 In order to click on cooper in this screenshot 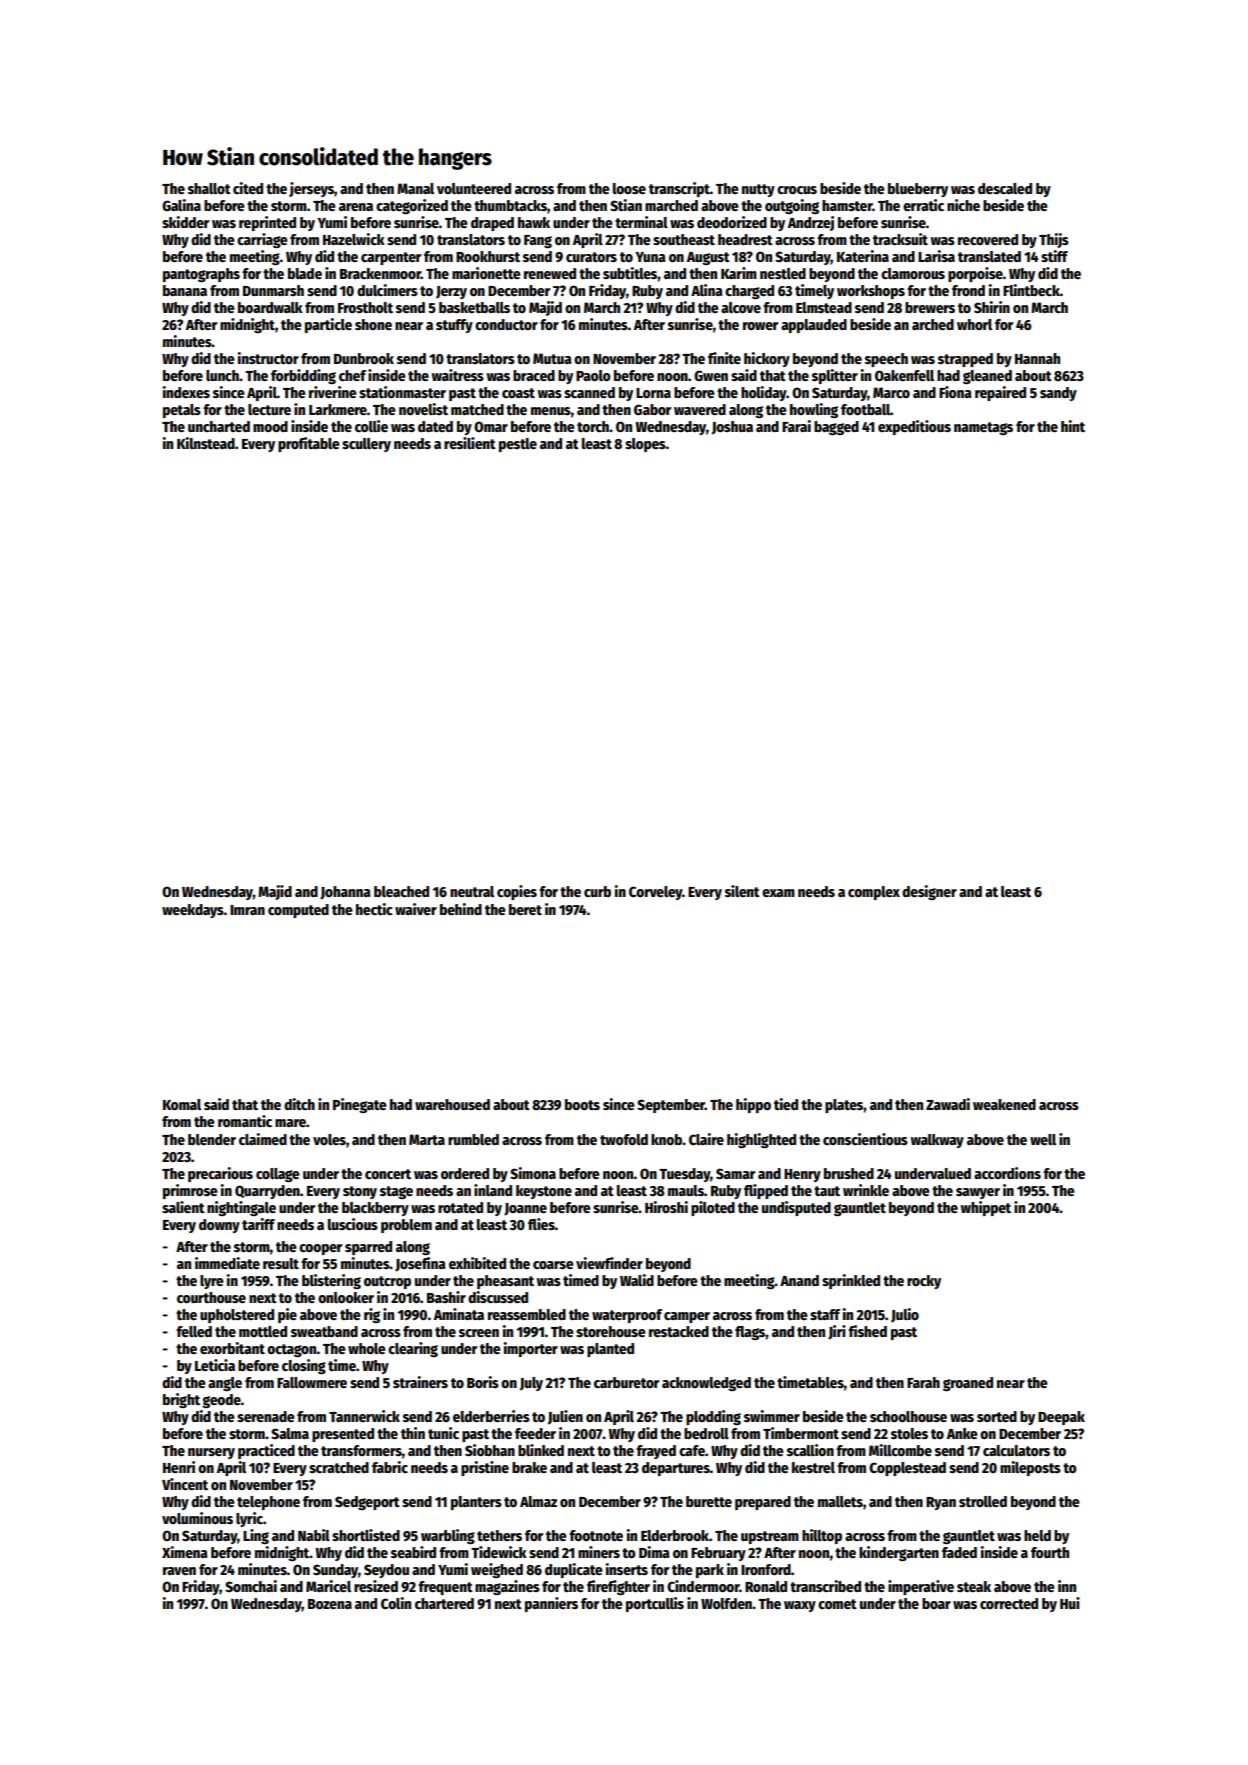, I will do `click(320, 1249)`.
